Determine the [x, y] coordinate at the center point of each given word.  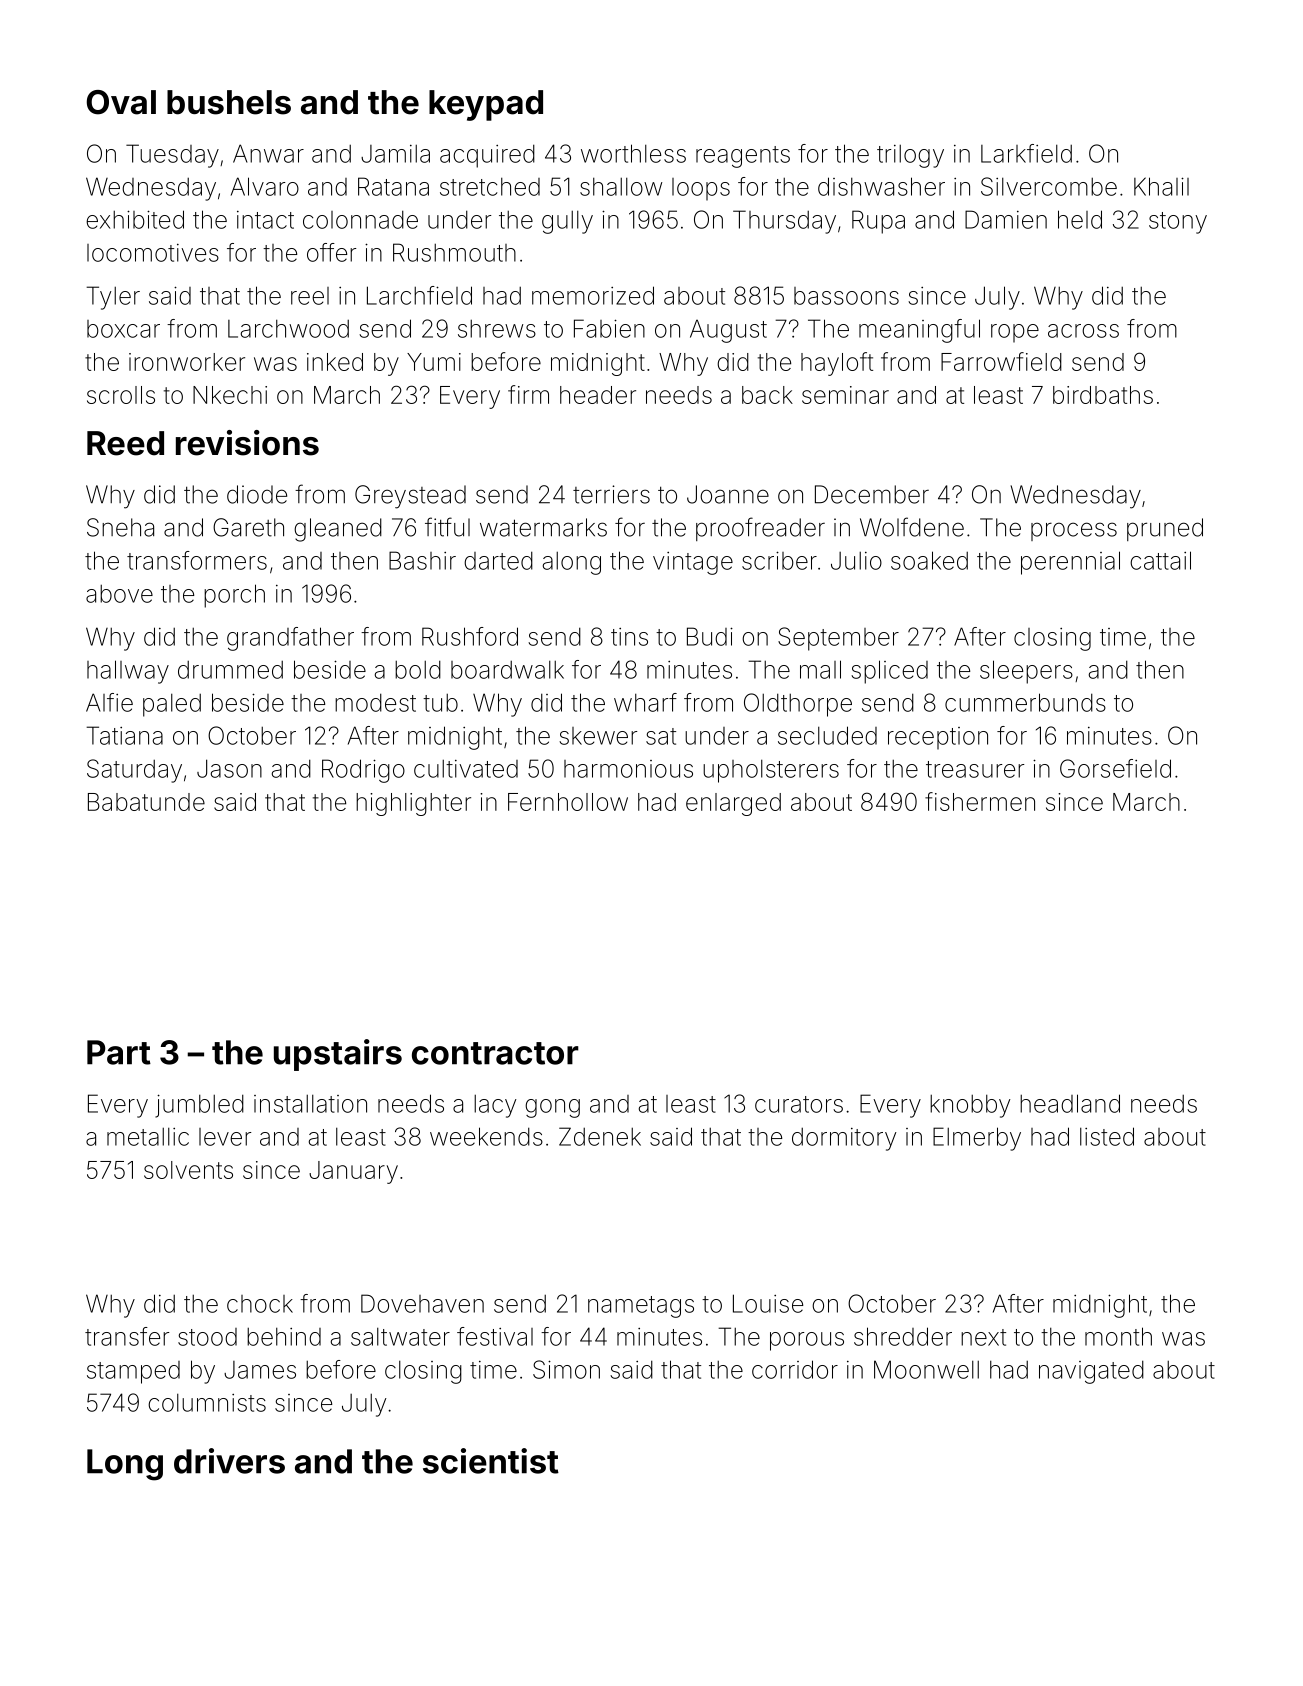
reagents [743, 157]
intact [265, 220]
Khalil [1161, 186]
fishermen [980, 801]
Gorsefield [1115, 768]
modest [375, 702]
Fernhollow [568, 802]
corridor [795, 1369]
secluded [827, 735]
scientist [491, 1461]
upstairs [338, 1055]
